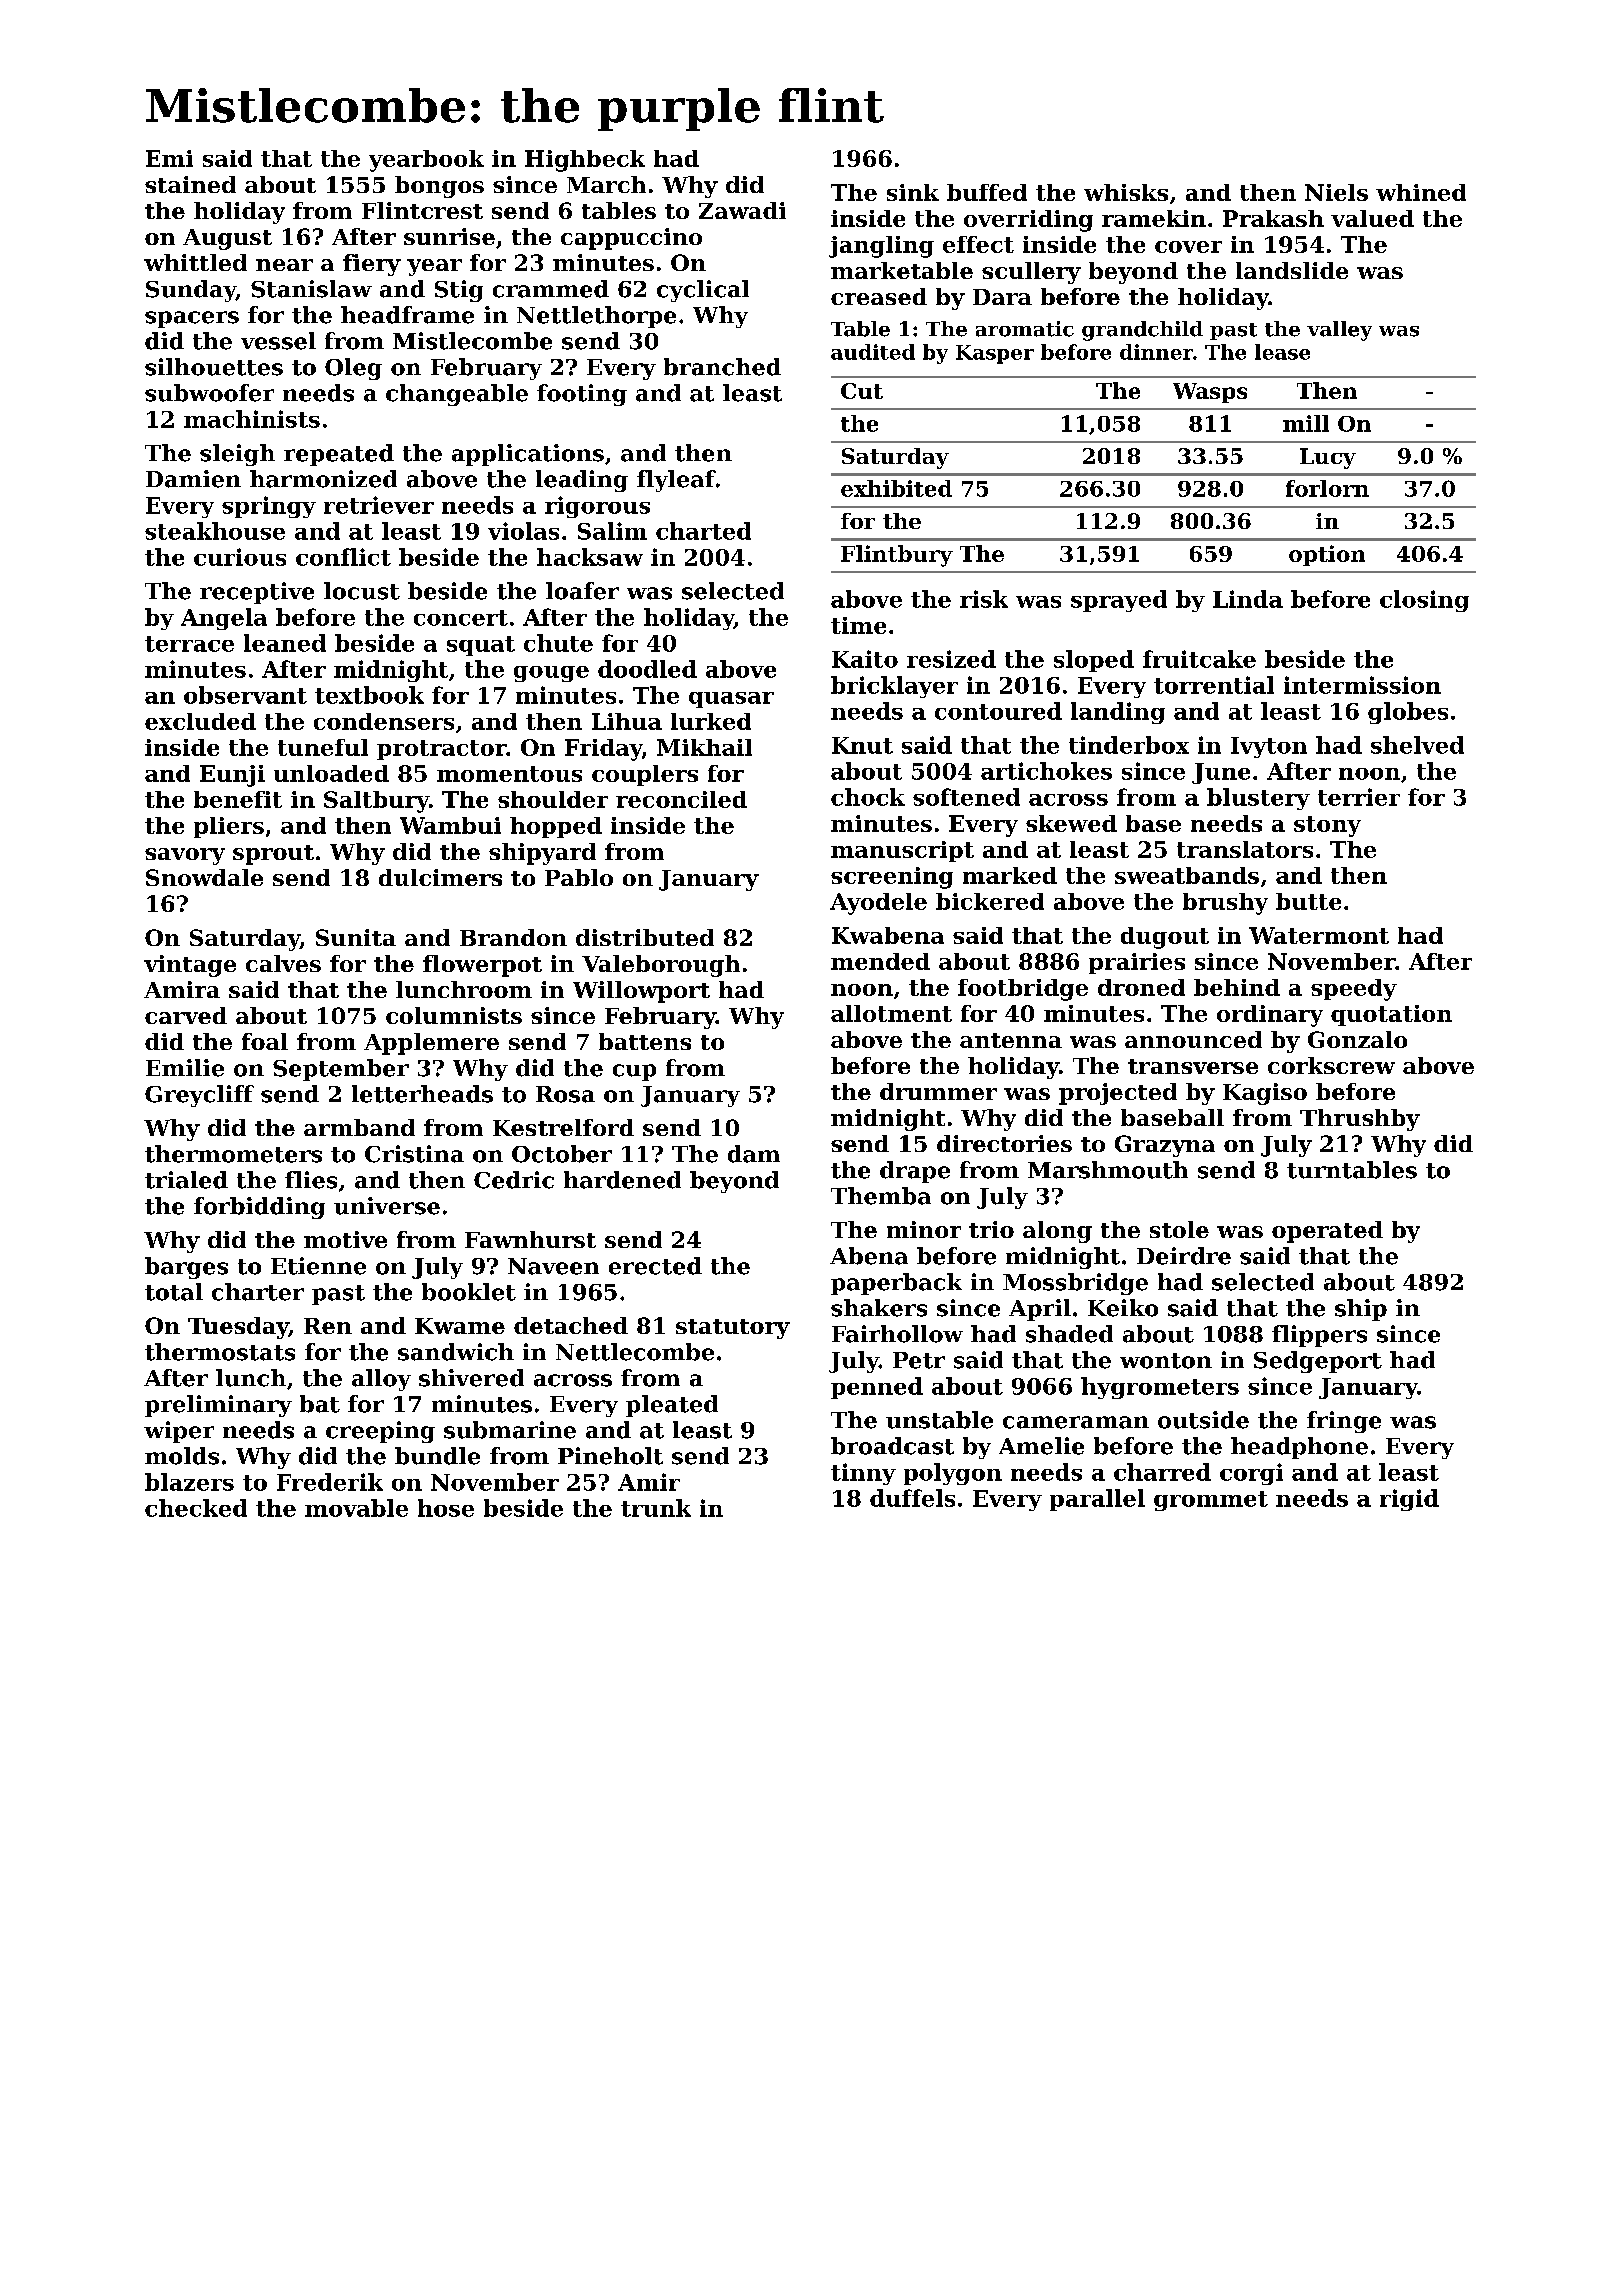  Describe the element at coordinates (182, 1456) in the image. I see `molds` at that location.
